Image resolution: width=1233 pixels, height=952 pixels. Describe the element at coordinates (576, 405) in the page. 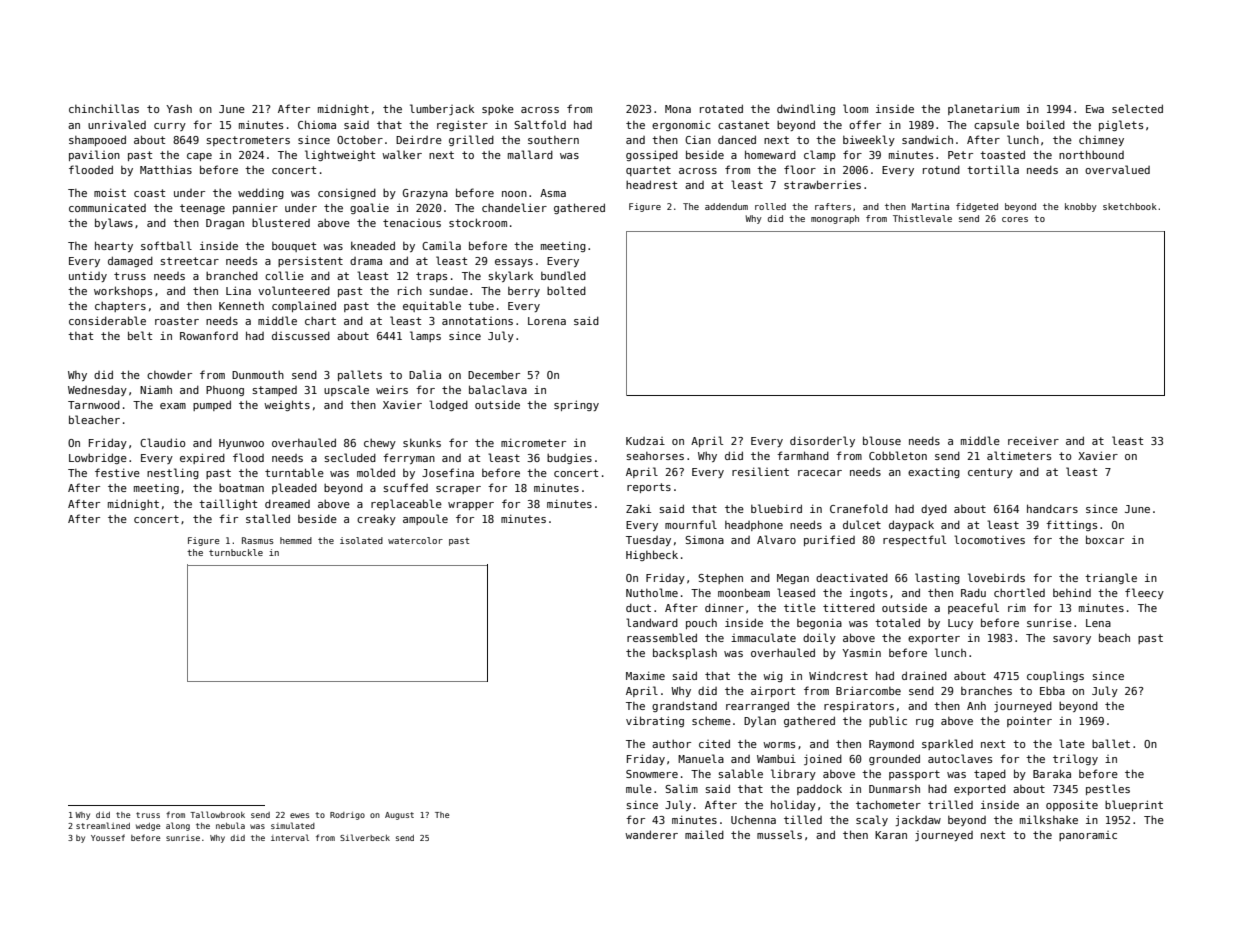

I see `springy` at that location.
